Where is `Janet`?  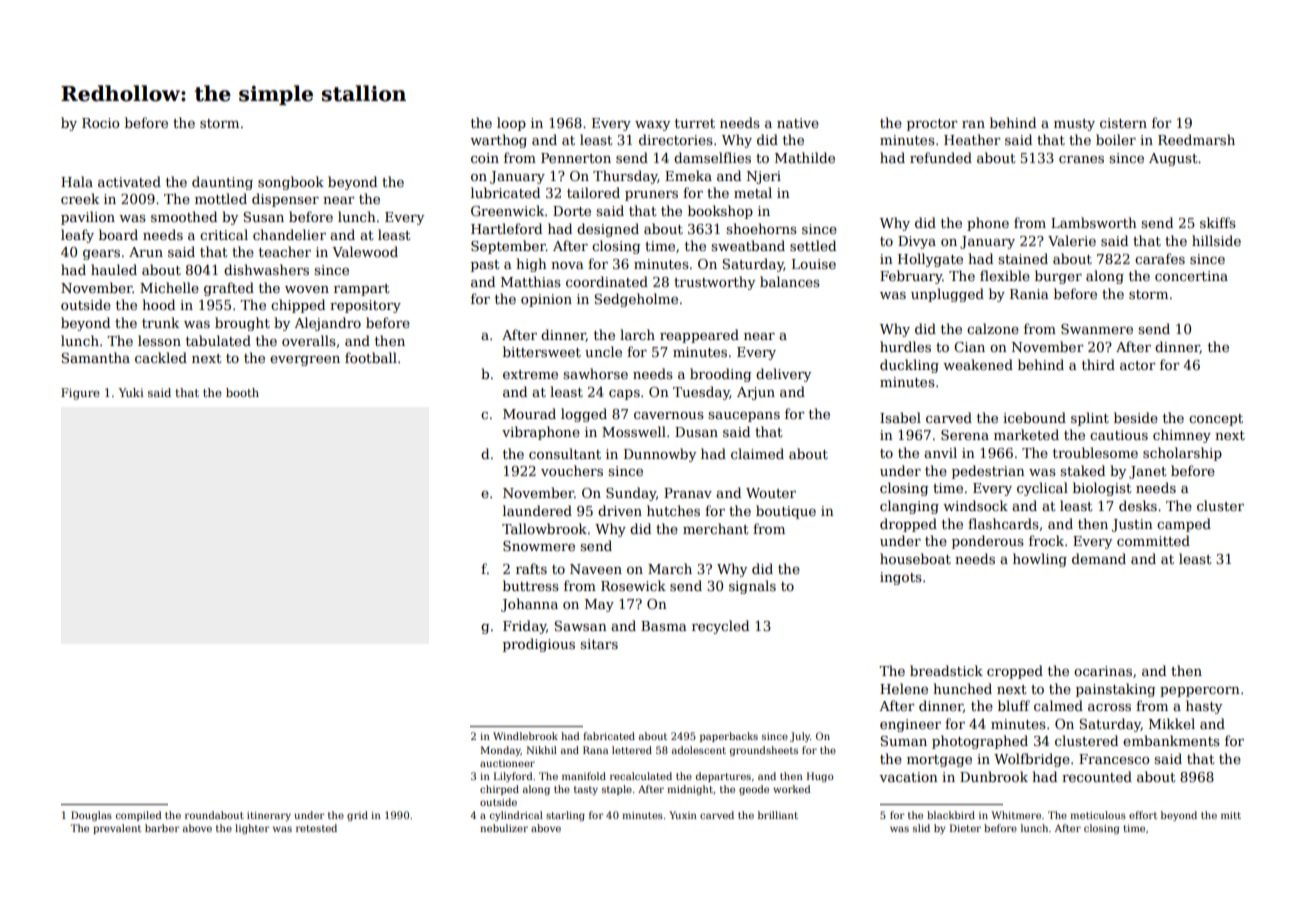 Janet is located at coordinates (1148, 472).
